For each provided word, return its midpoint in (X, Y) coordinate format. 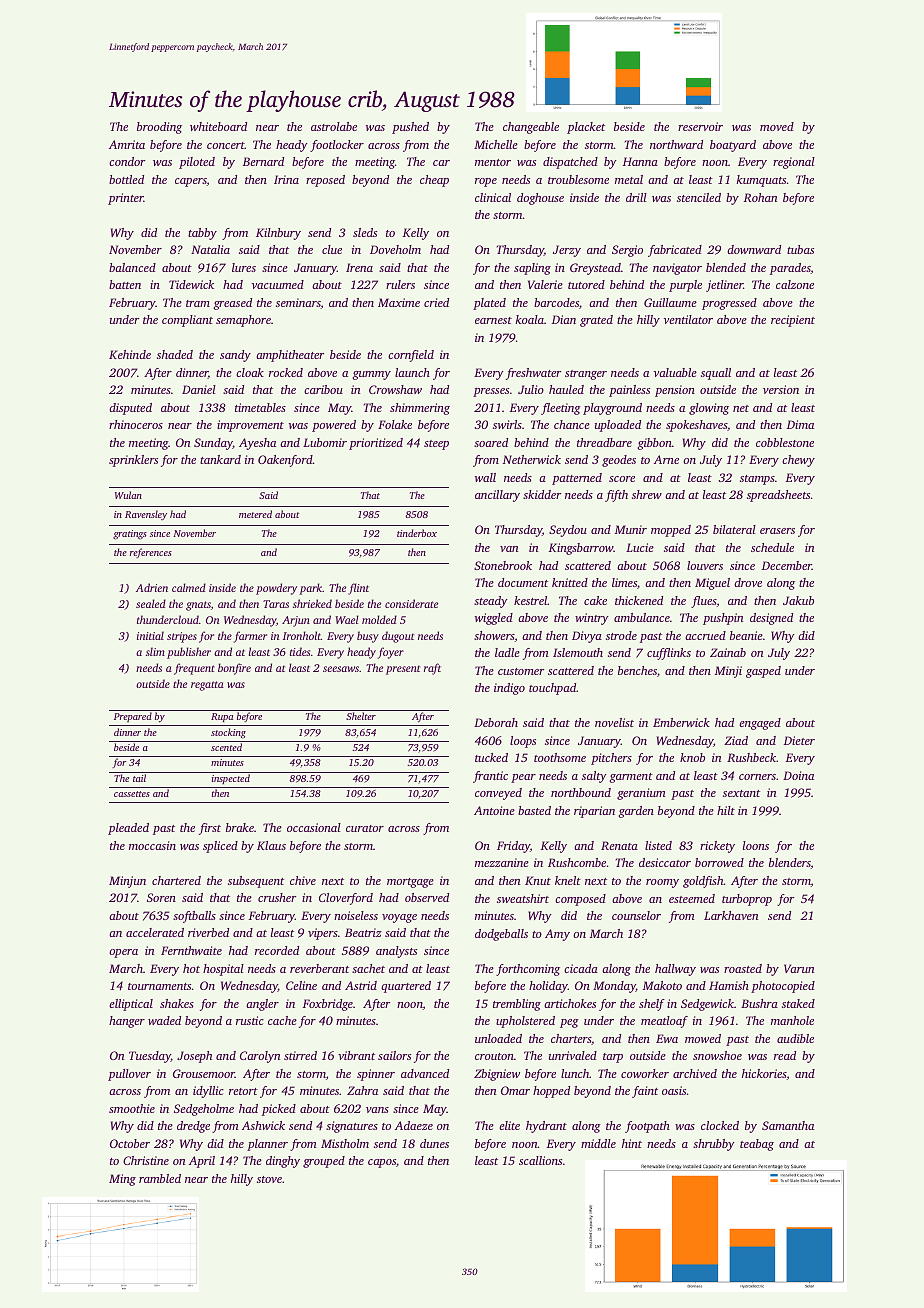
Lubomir (325, 442)
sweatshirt (523, 898)
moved (777, 126)
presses (491, 392)
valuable (675, 372)
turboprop (747, 900)
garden (636, 812)
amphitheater (290, 356)
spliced (220, 847)
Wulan (128, 495)
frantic (490, 777)
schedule (772, 547)
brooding (159, 128)
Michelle (496, 144)
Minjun (127, 882)
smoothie (132, 1108)
